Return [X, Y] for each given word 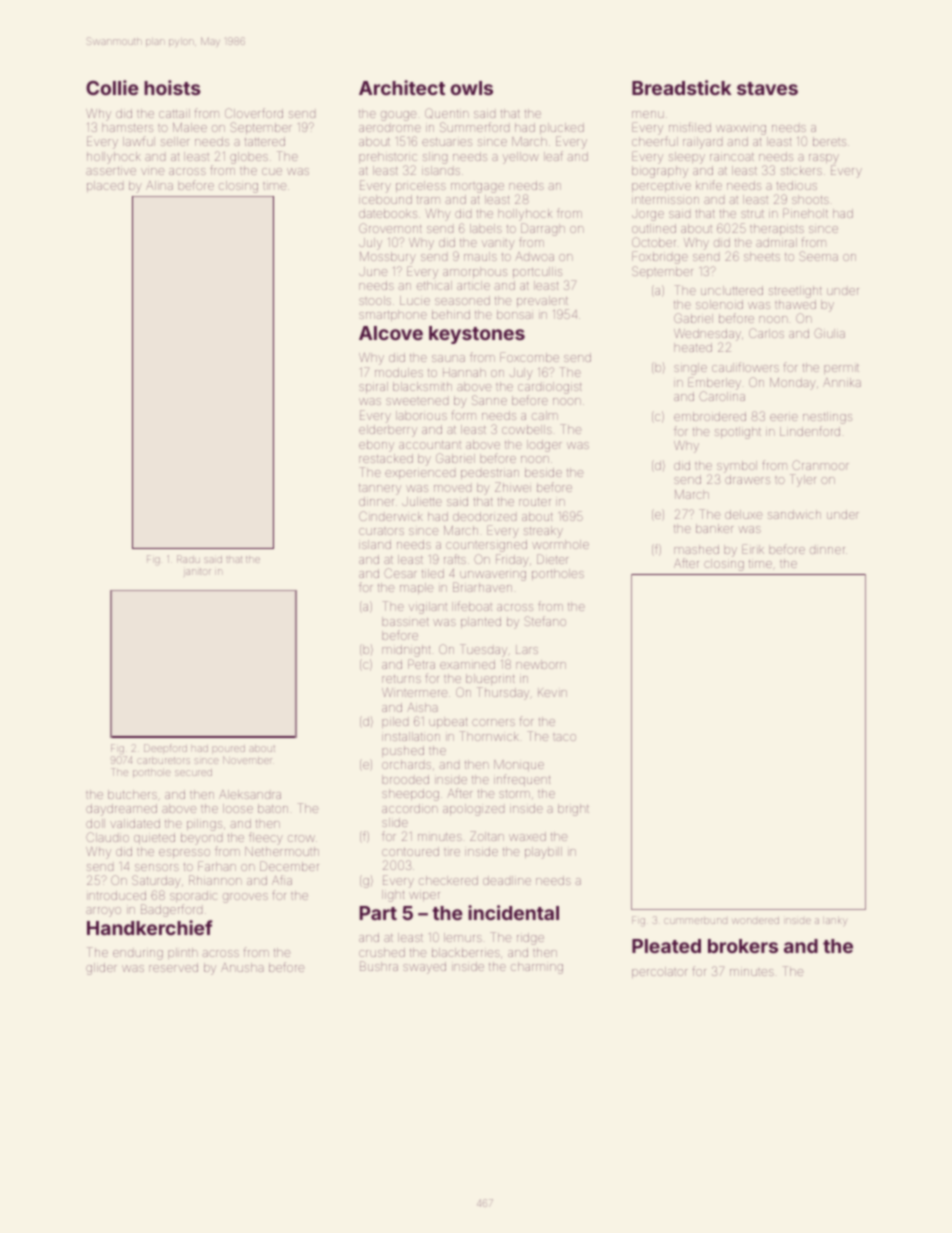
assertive [111, 171]
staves [767, 88]
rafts [455, 559]
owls [472, 88]
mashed [696, 549]
